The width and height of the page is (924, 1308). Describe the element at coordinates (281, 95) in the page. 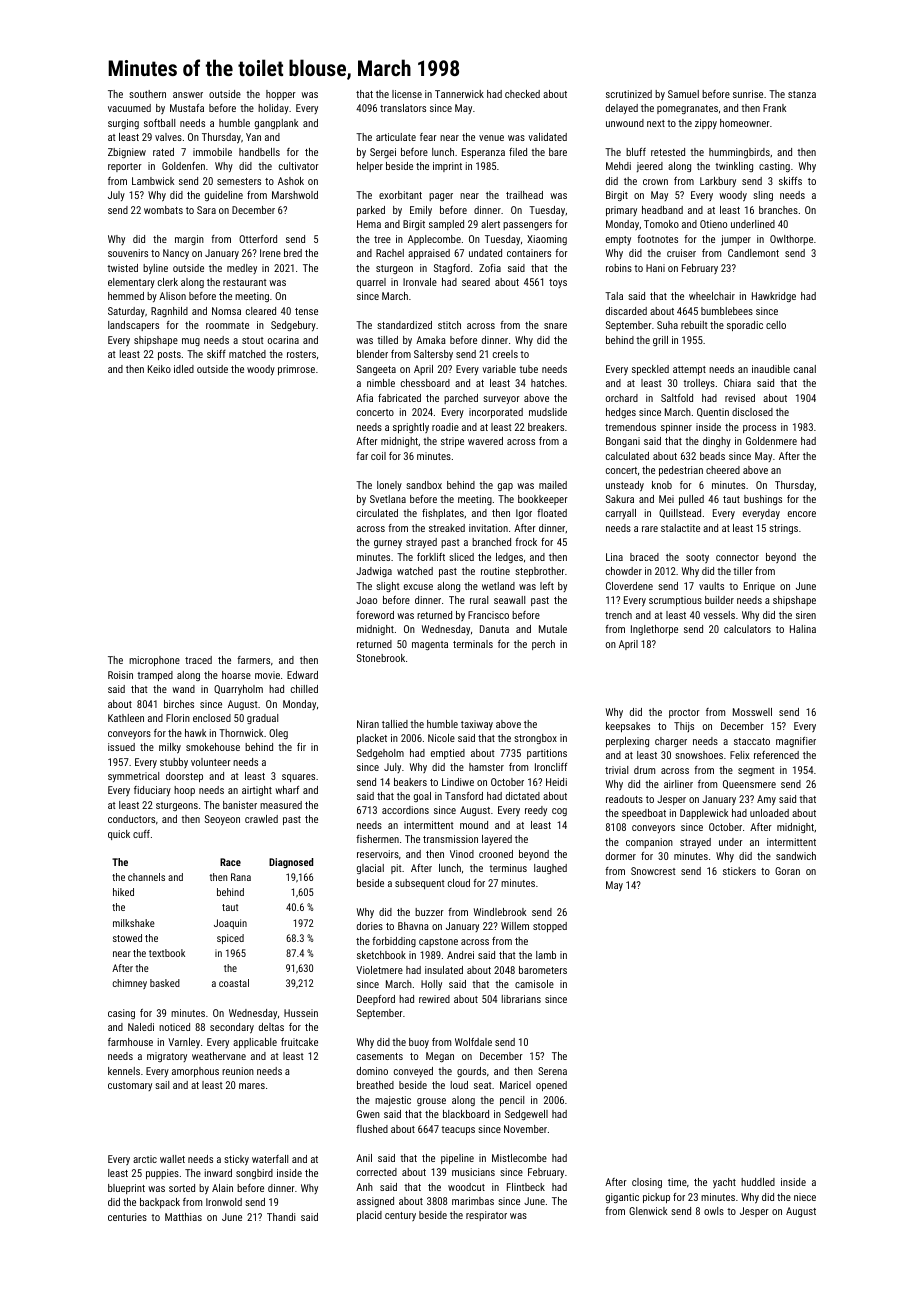

I see `hopper` at that location.
